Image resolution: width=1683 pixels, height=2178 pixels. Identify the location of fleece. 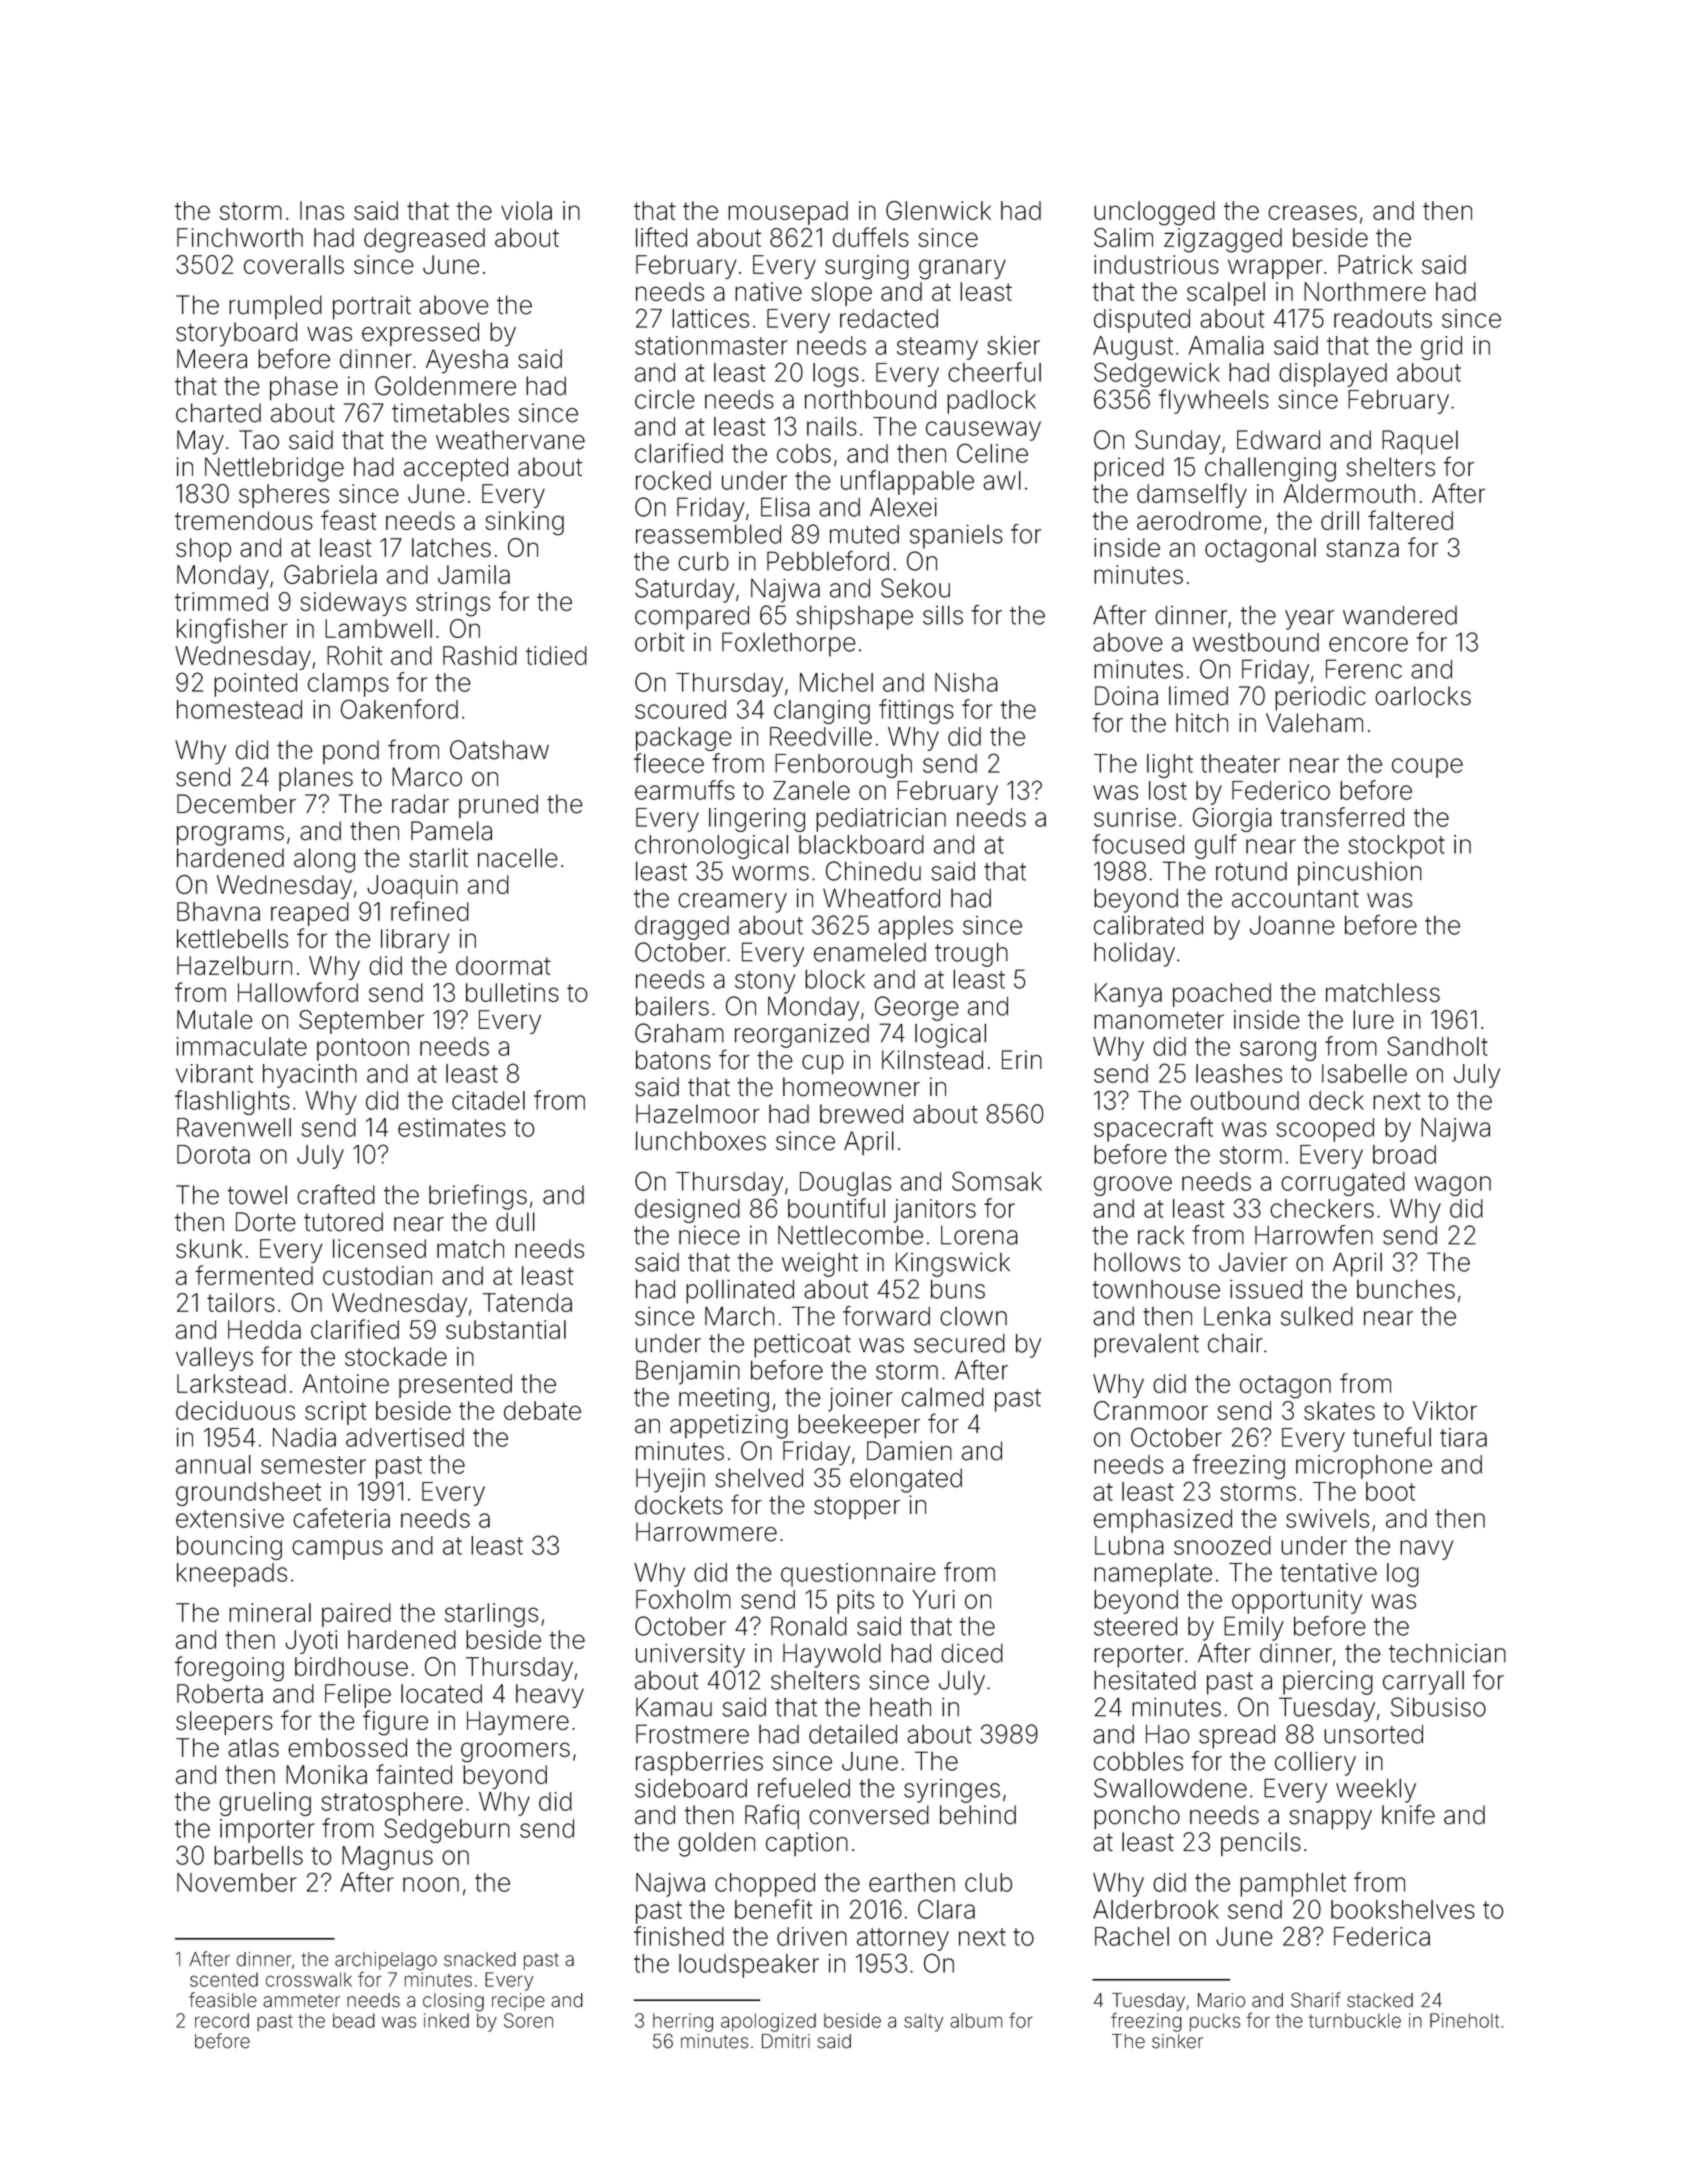
(669, 763).
